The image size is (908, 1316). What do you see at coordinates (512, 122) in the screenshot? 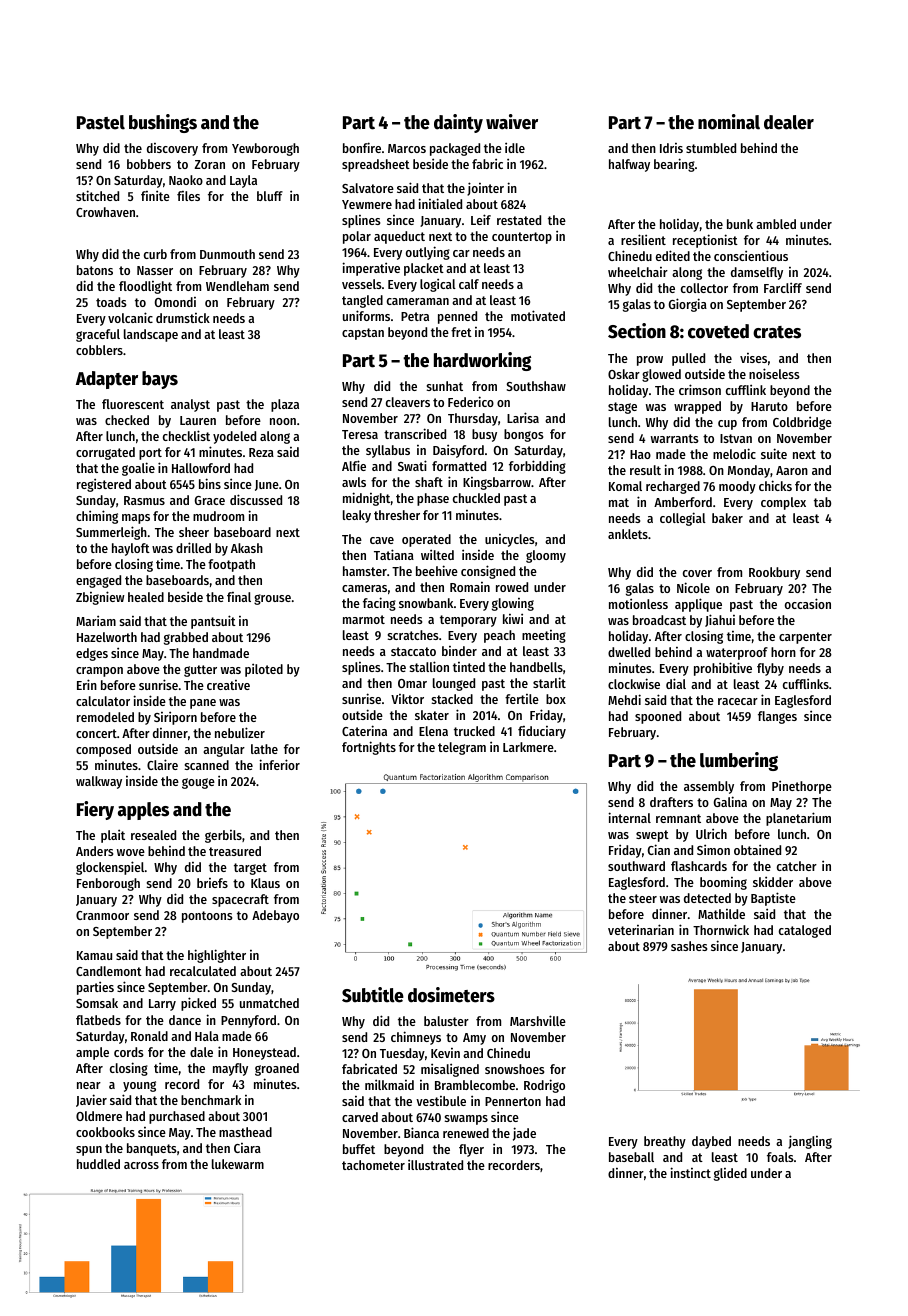
I see `waiver` at bounding box center [512, 122].
